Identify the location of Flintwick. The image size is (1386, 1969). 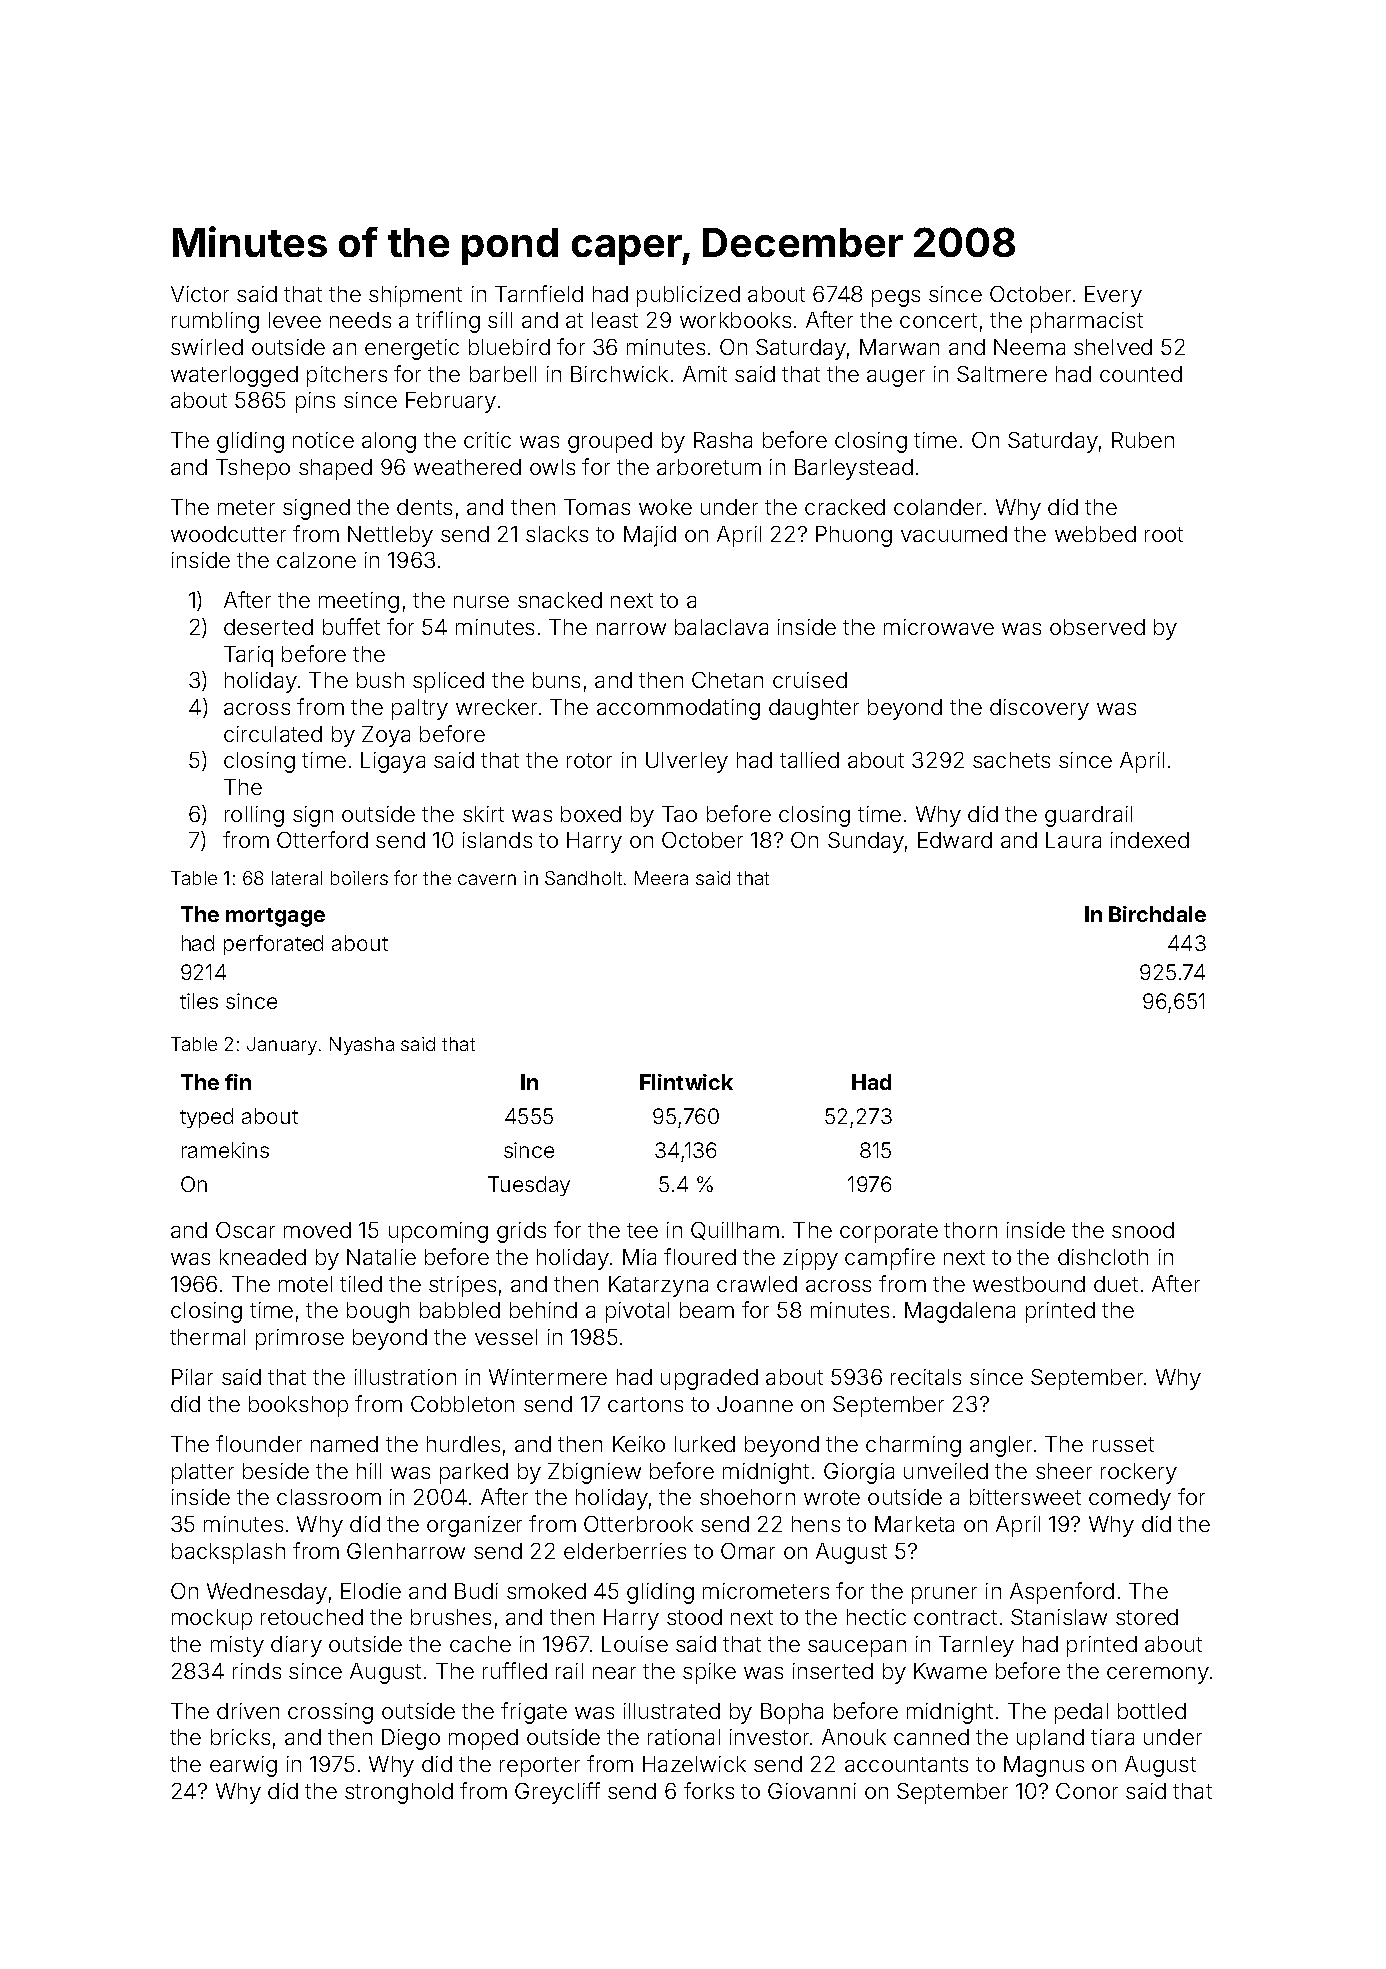
(686, 1082).
